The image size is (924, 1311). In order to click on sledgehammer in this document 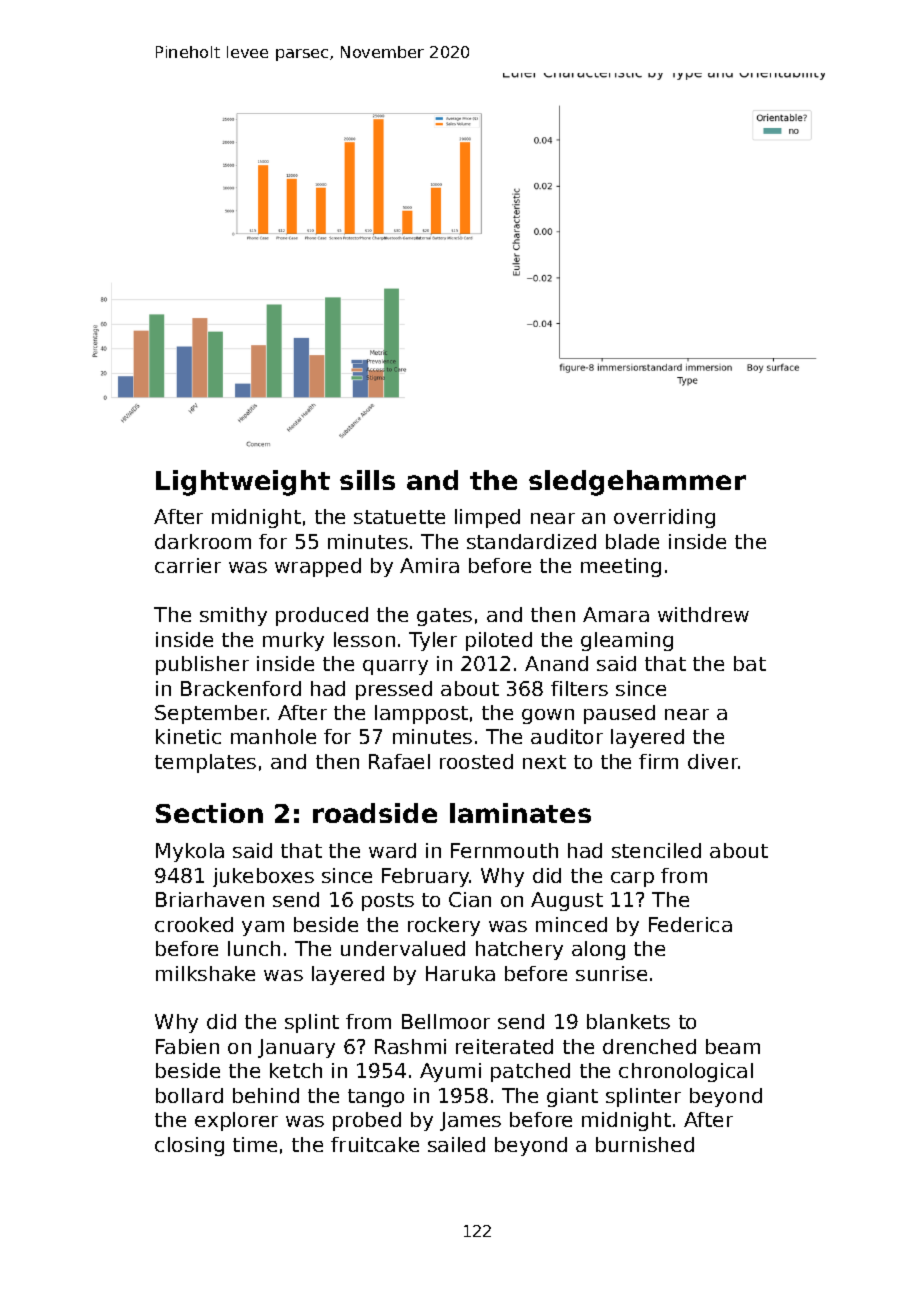, I will do `click(637, 483)`.
